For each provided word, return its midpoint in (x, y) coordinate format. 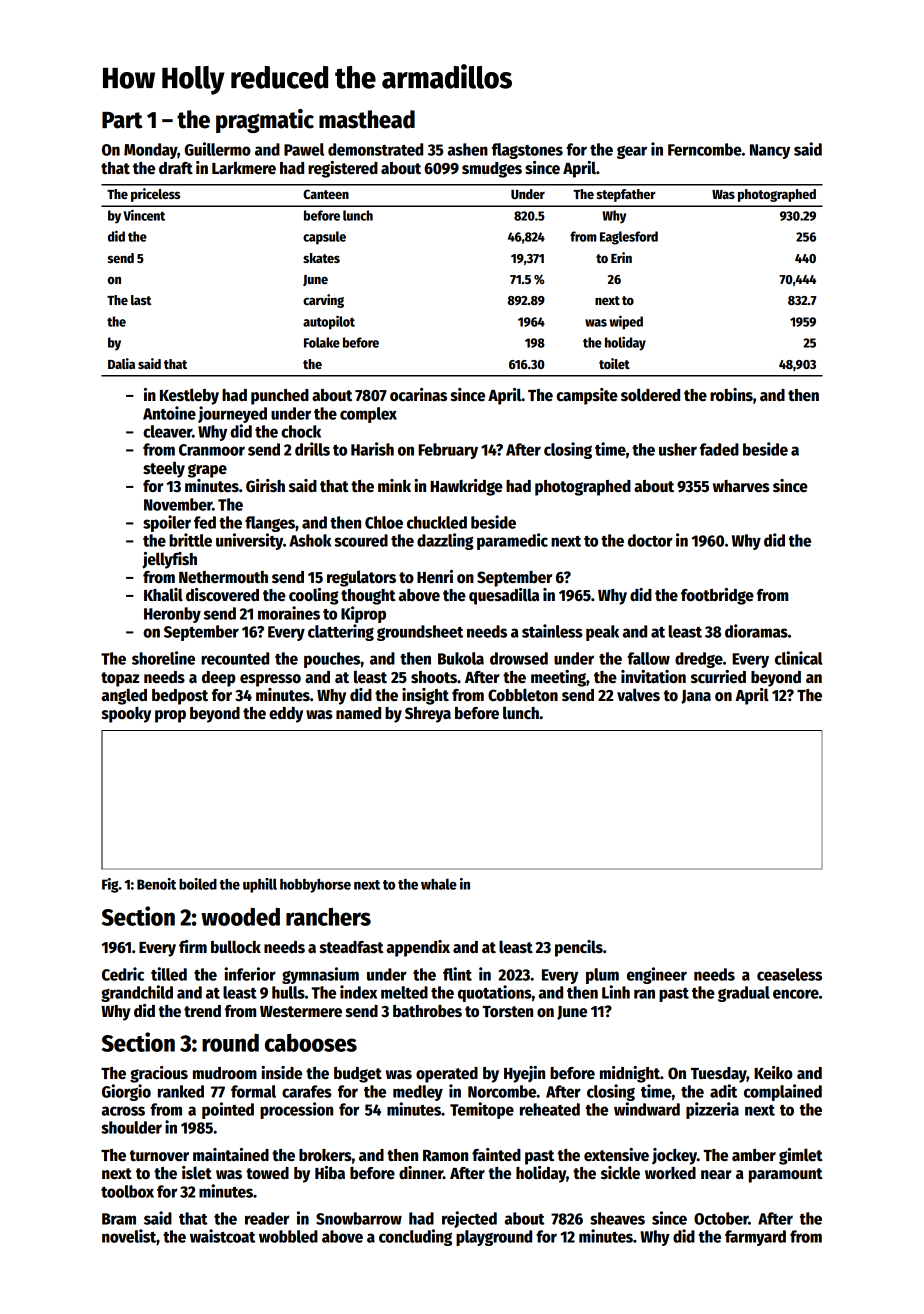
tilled (169, 974)
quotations (495, 993)
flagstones (527, 151)
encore (796, 994)
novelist (129, 1236)
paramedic (512, 541)
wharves (741, 486)
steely (164, 469)
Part (122, 120)
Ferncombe (705, 149)
